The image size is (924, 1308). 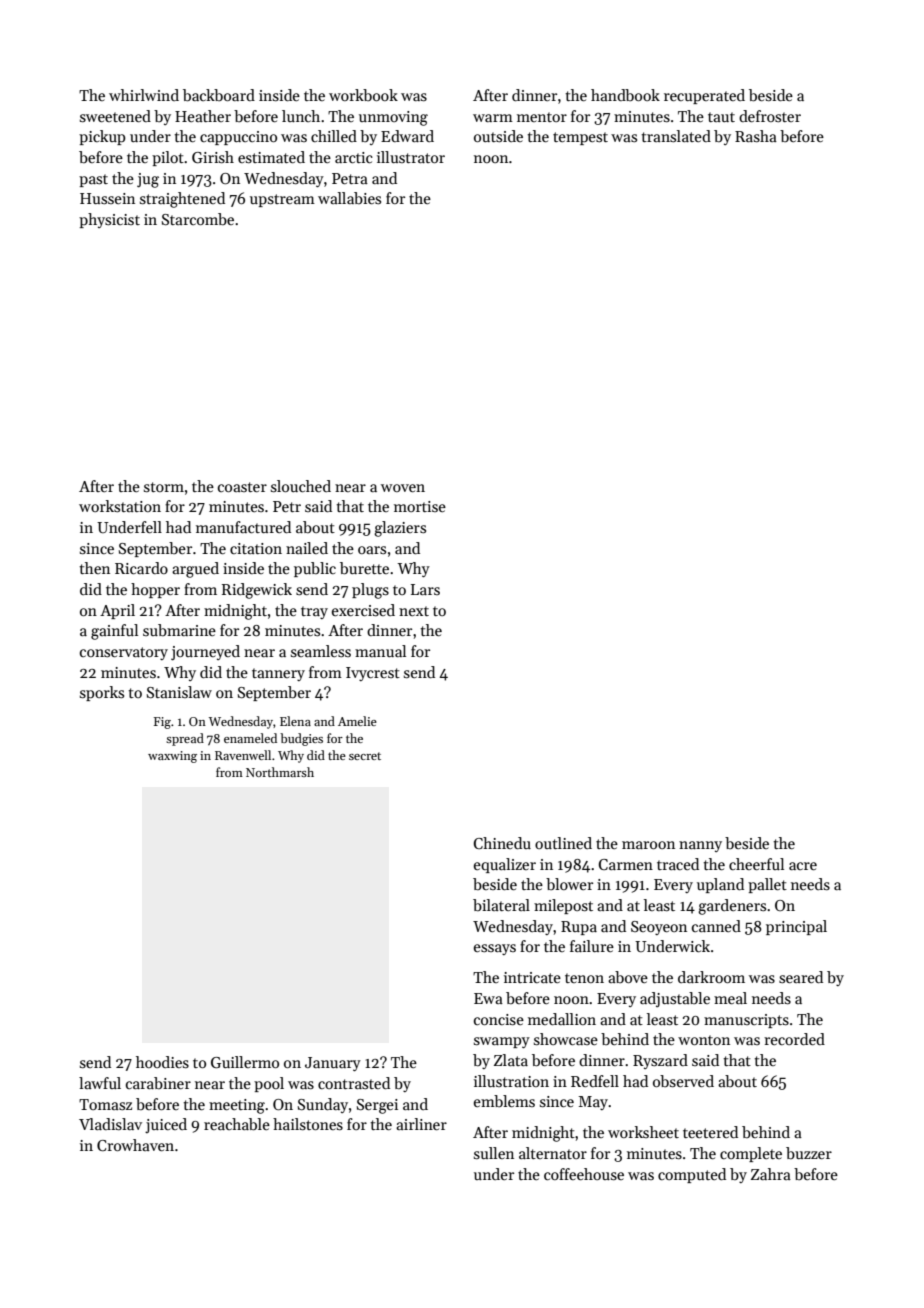 What do you see at coordinates (676, 136) in the image?
I see `translated` at bounding box center [676, 136].
